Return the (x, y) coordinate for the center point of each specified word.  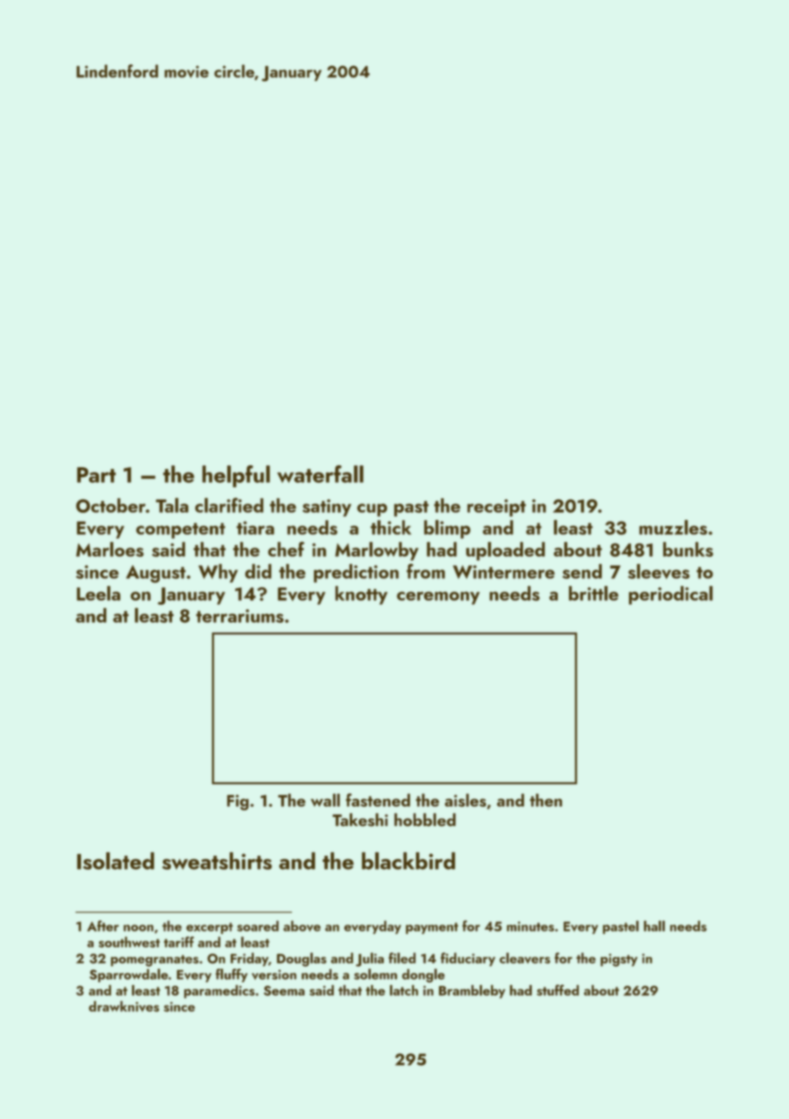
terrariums (240, 616)
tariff (179, 942)
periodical (671, 595)
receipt (496, 508)
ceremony (438, 598)
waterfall (320, 474)
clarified (229, 505)
